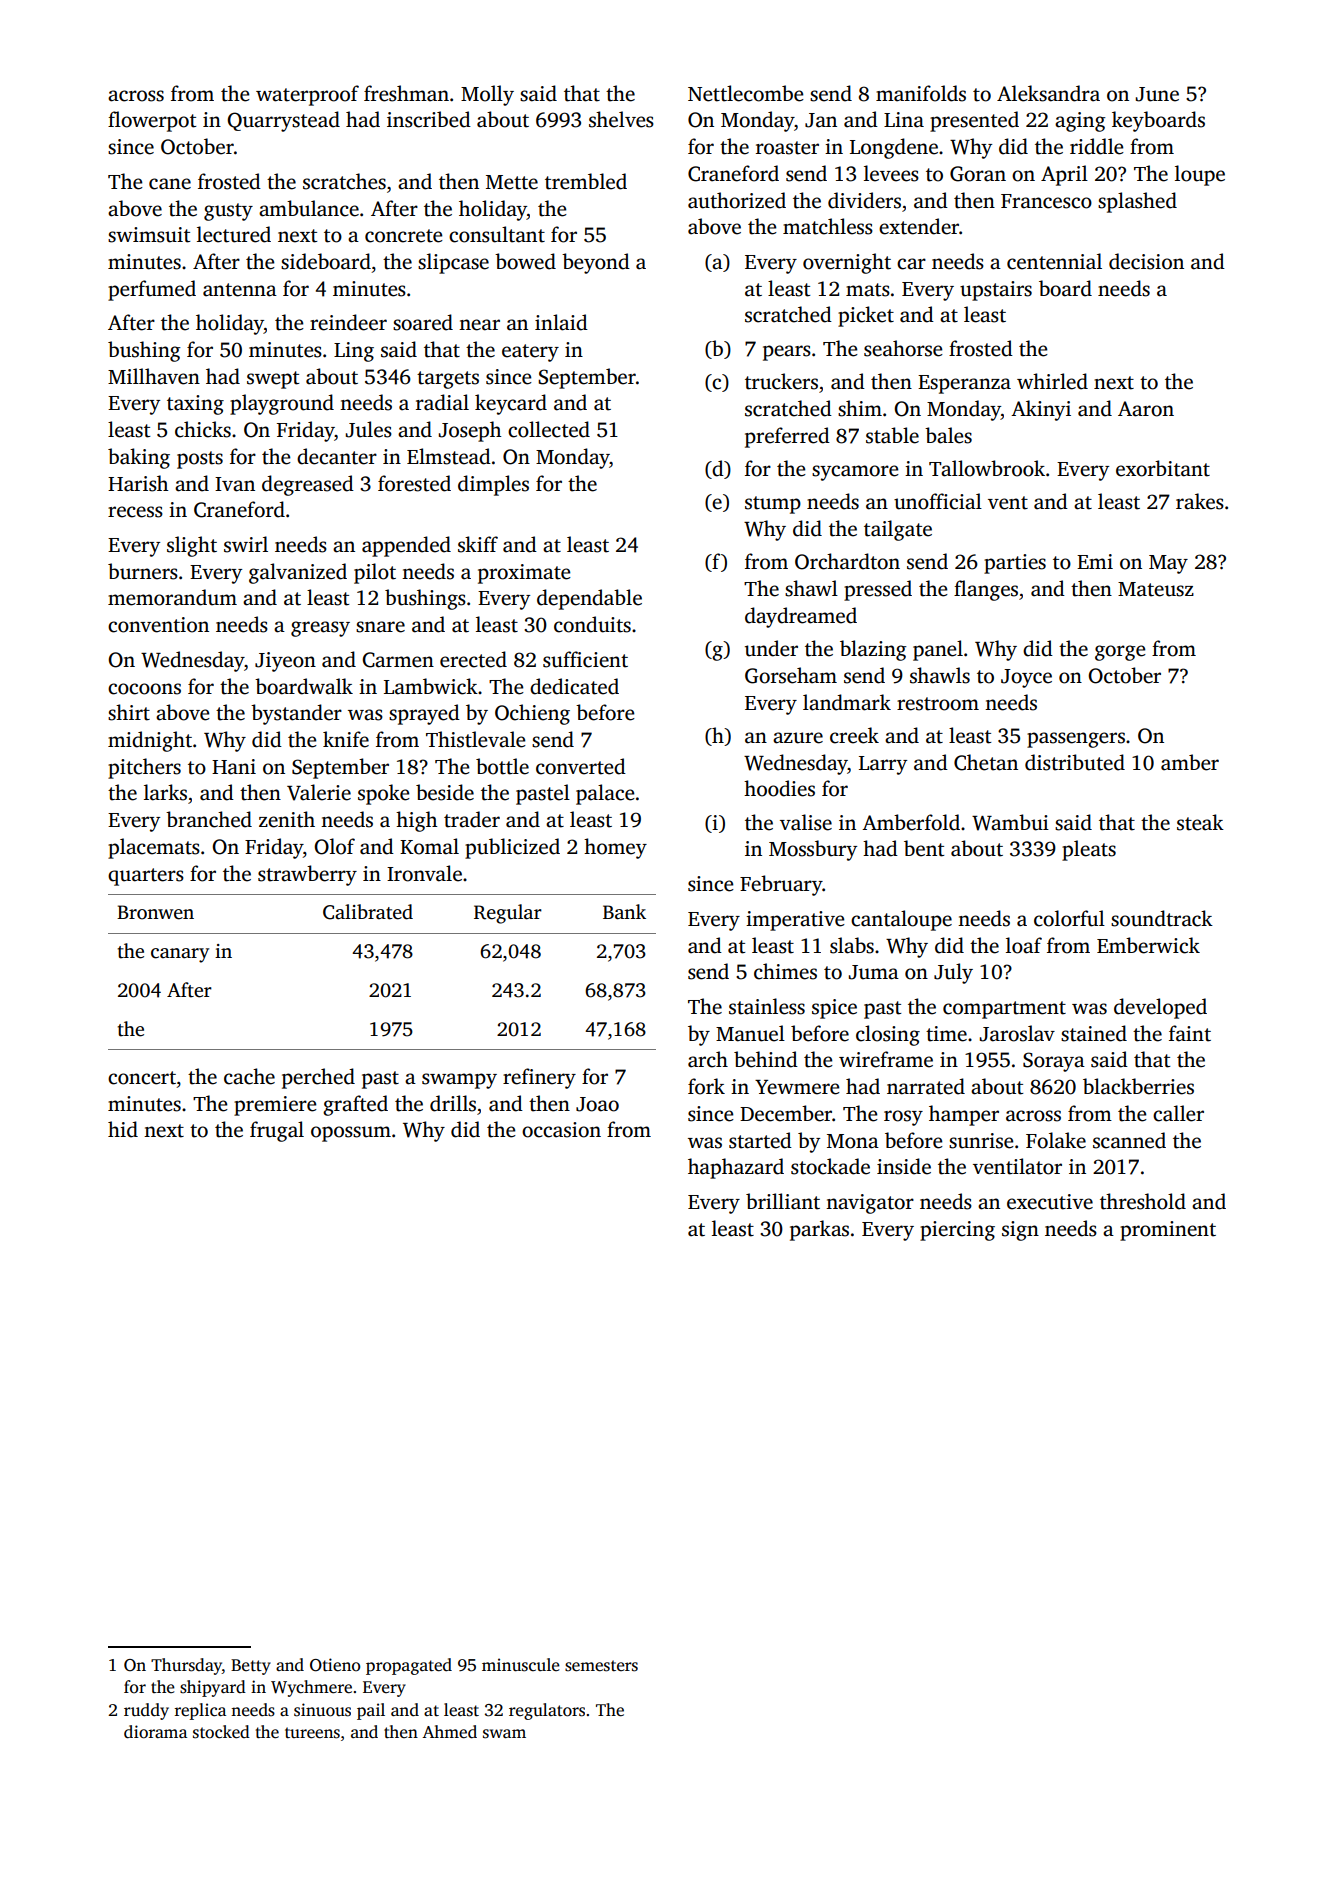 The height and width of the page is (1899, 1343). Describe the element at coordinates (351, 1134) in the page. I see `opossum` at that location.
